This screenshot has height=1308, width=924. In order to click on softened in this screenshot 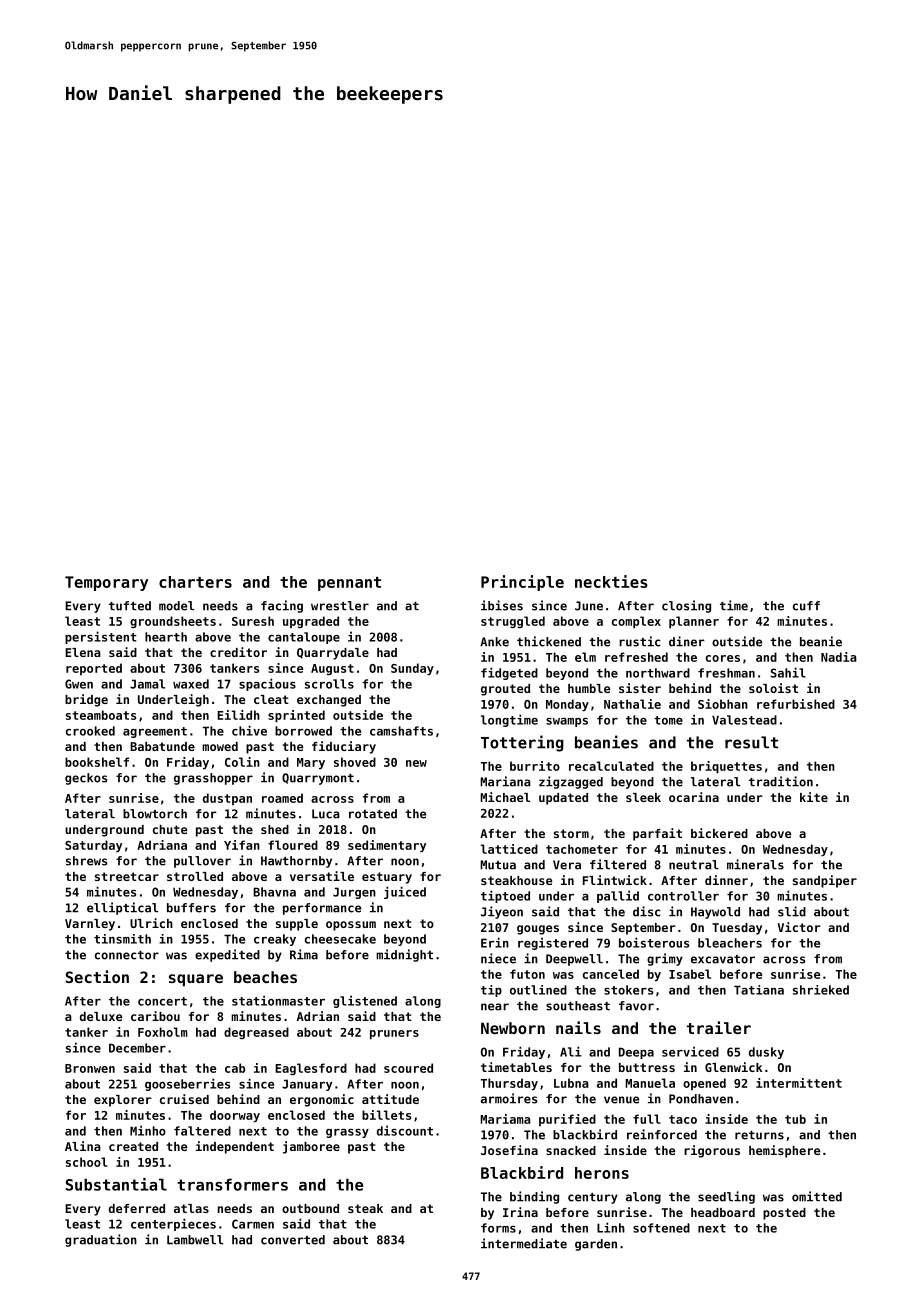, I will do `click(661, 1228)`.
